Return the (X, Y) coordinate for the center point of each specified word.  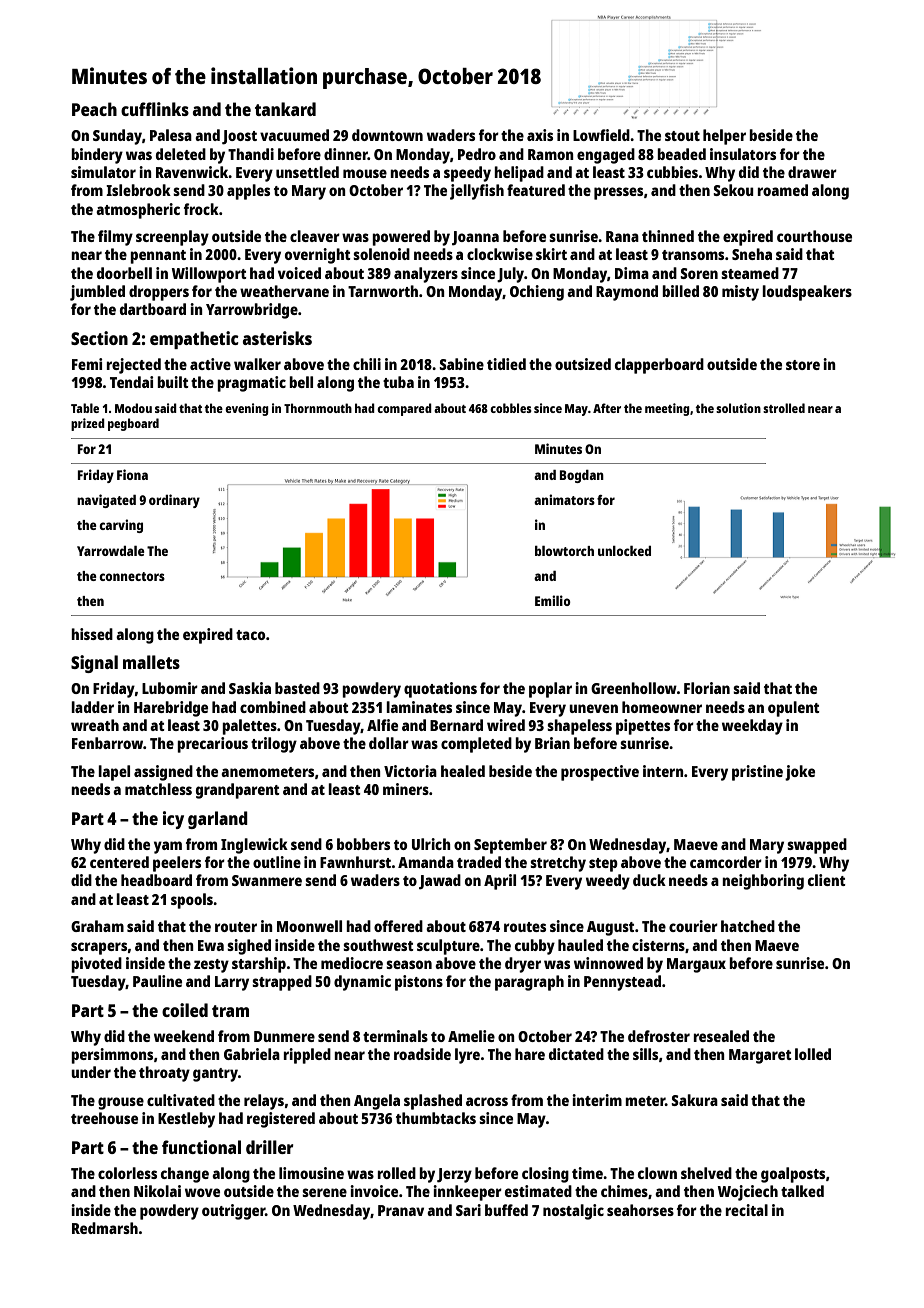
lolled (813, 1054)
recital (746, 1210)
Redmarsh (105, 1228)
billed (680, 291)
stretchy (558, 864)
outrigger (233, 1212)
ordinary (174, 501)
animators (564, 499)
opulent (794, 709)
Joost (239, 137)
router (236, 927)
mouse (365, 173)
